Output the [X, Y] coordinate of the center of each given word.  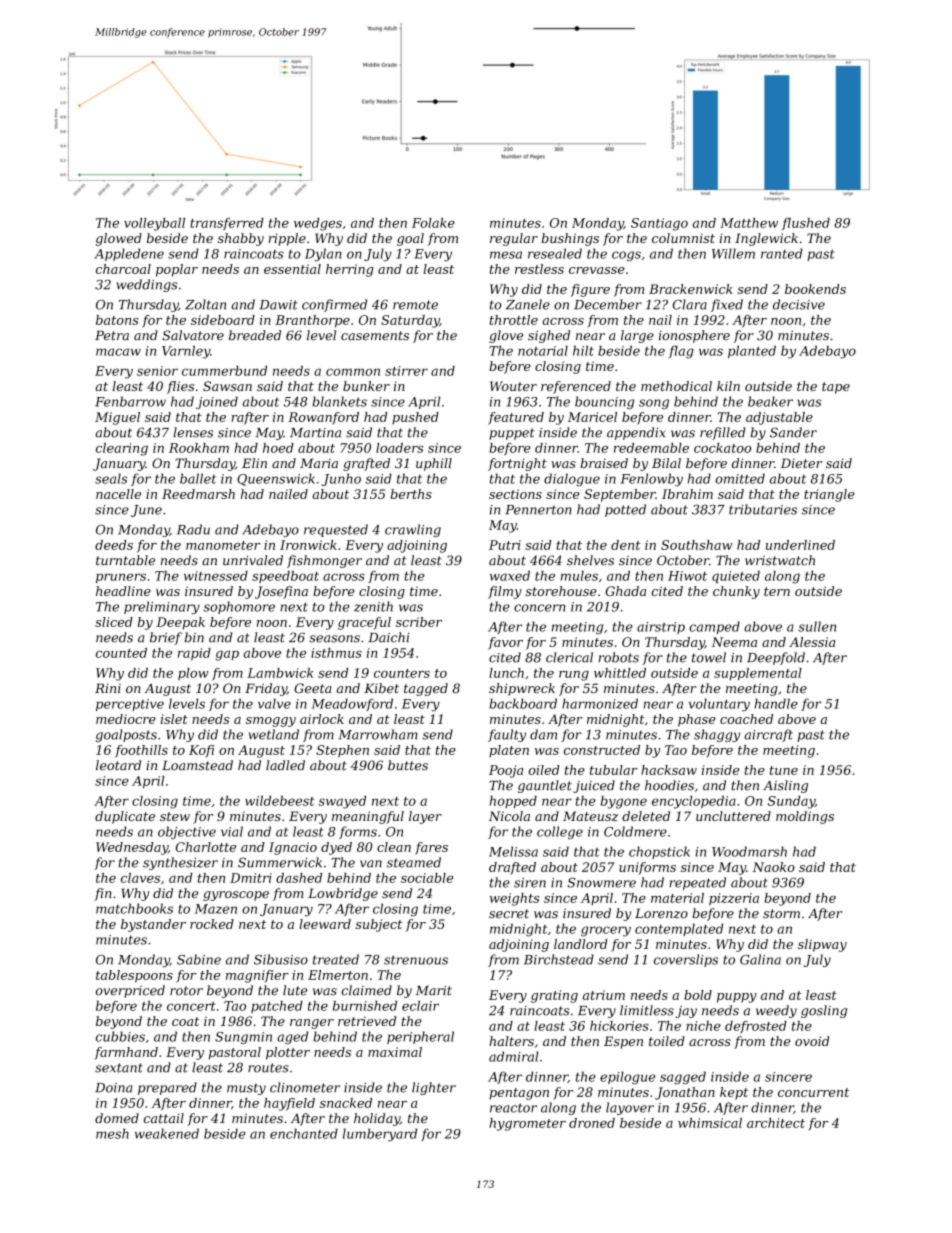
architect [776, 1123]
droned [592, 1123]
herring [350, 270]
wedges [318, 224]
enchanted [304, 1133]
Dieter [801, 463]
